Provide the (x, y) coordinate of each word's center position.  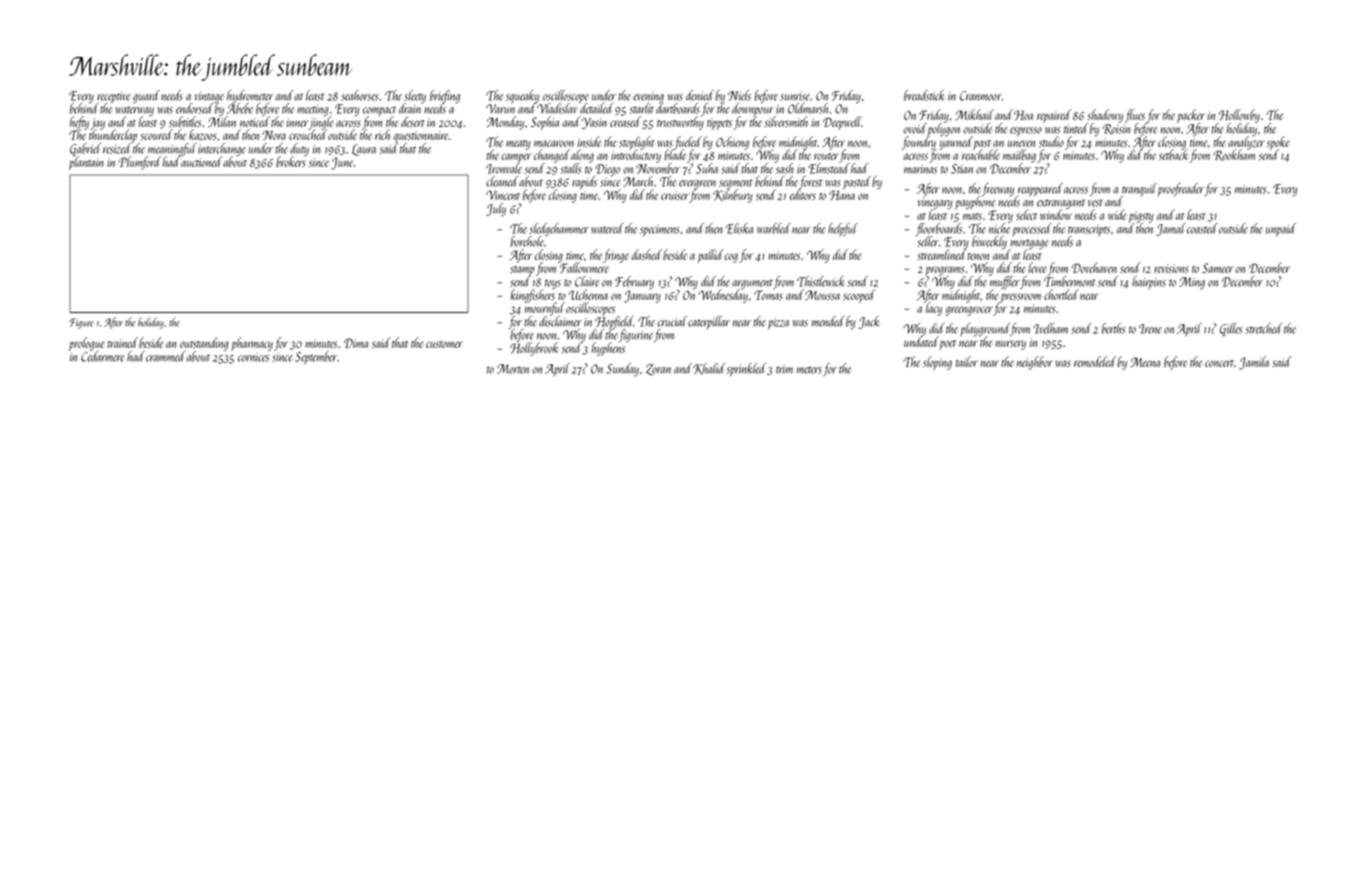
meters (809, 370)
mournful (544, 309)
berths (1114, 328)
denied (700, 95)
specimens (660, 230)
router (826, 156)
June (342, 163)
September (316, 357)
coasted (1202, 228)
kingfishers (533, 296)
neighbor (1035, 363)
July (496, 209)
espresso (1026, 131)
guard (146, 96)
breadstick (924, 95)
